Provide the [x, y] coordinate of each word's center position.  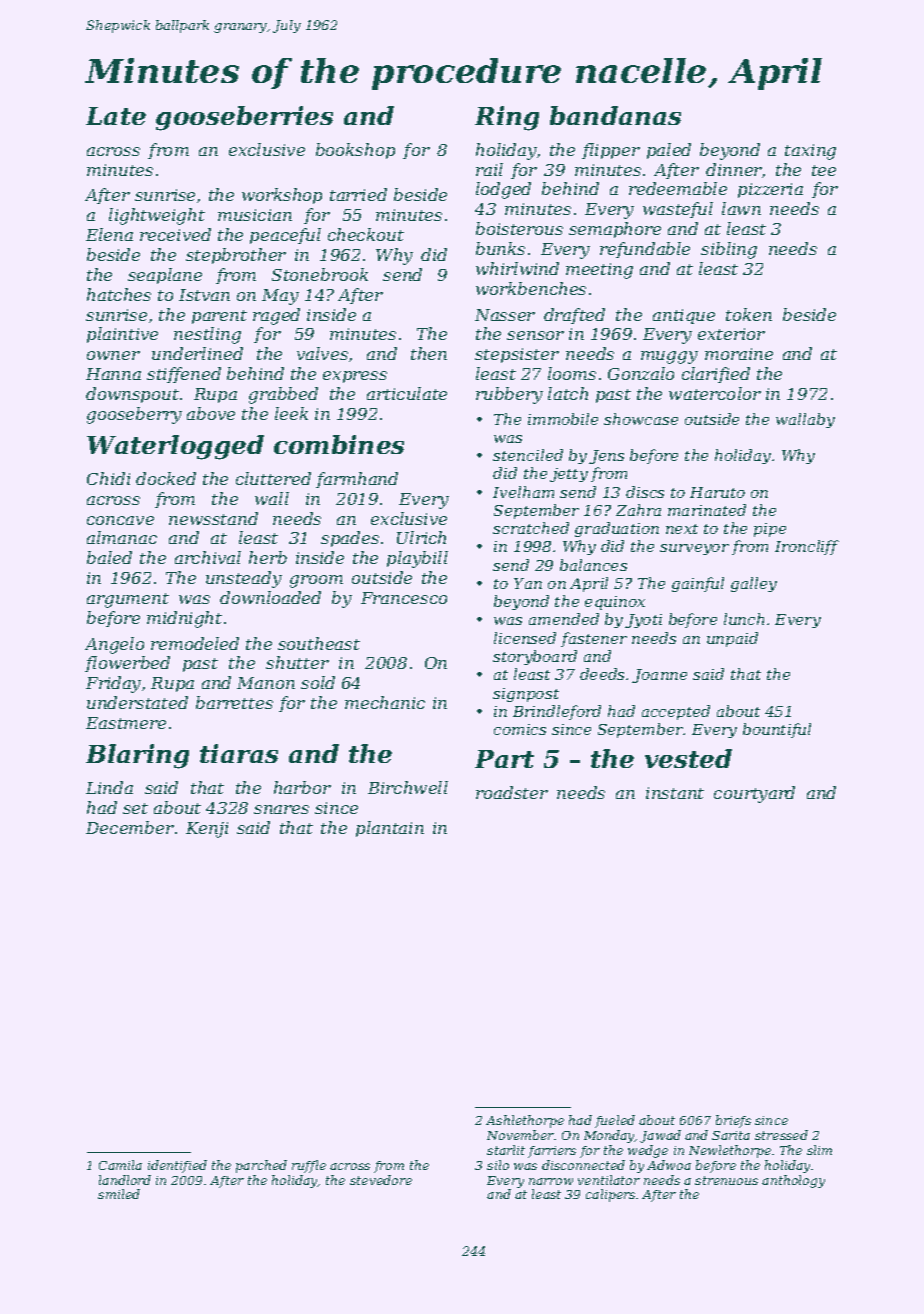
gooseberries [244, 118]
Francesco [404, 598]
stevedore [381, 1180]
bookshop [355, 151]
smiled [119, 1194]
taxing [810, 152]
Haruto [717, 492]
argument [128, 600]
